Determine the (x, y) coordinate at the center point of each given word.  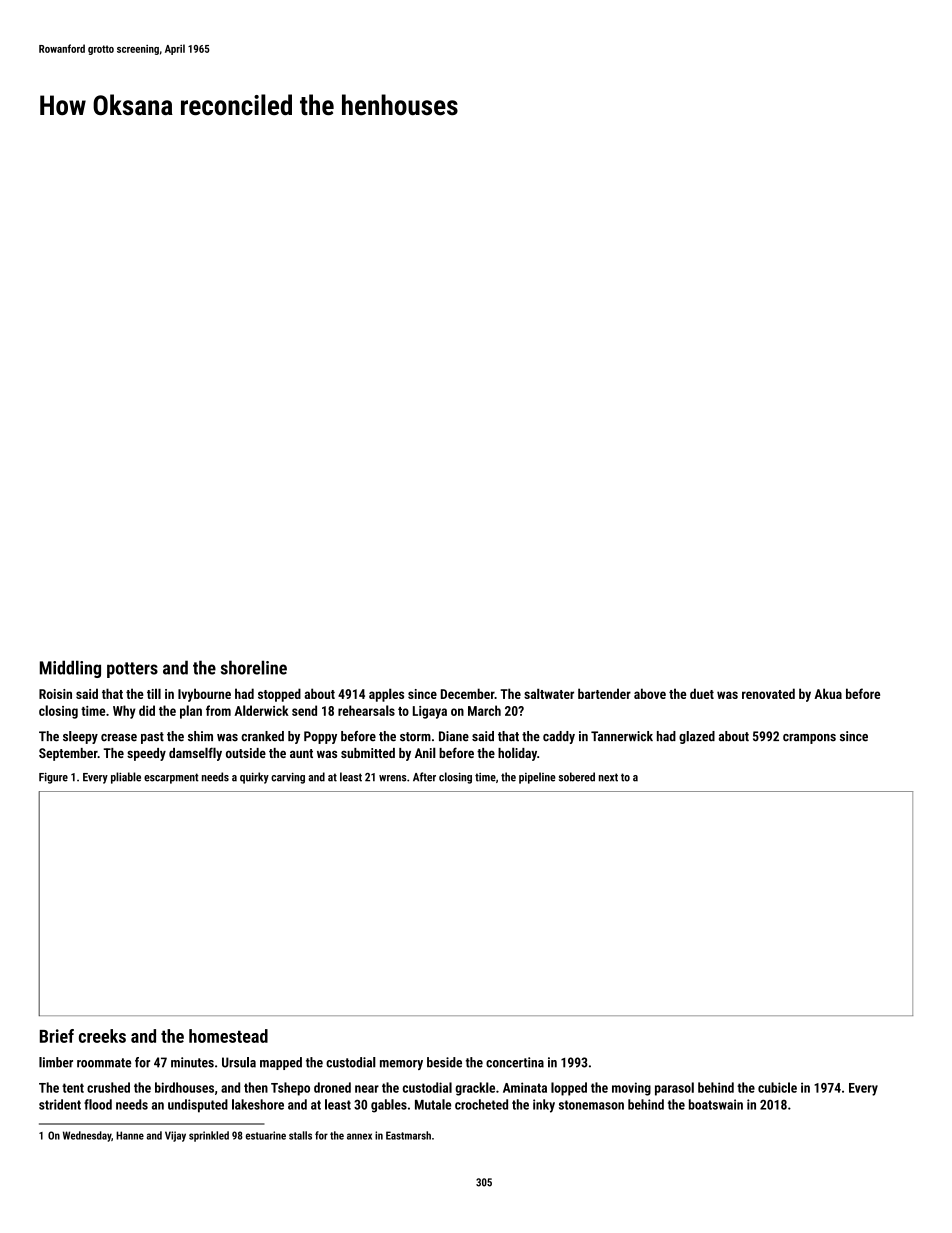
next (608, 777)
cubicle (777, 1087)
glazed (697, 737)
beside (444, 1062)
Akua (828, 693)
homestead (228, 1036)
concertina (515, 1062)
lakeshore (258, 1104)
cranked (262, 736)
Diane (454, 736)
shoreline (254, 667)
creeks (102, 1036)
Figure (53, 778)
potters (132, 670)
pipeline (537, 778)
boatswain (716, 1104)
